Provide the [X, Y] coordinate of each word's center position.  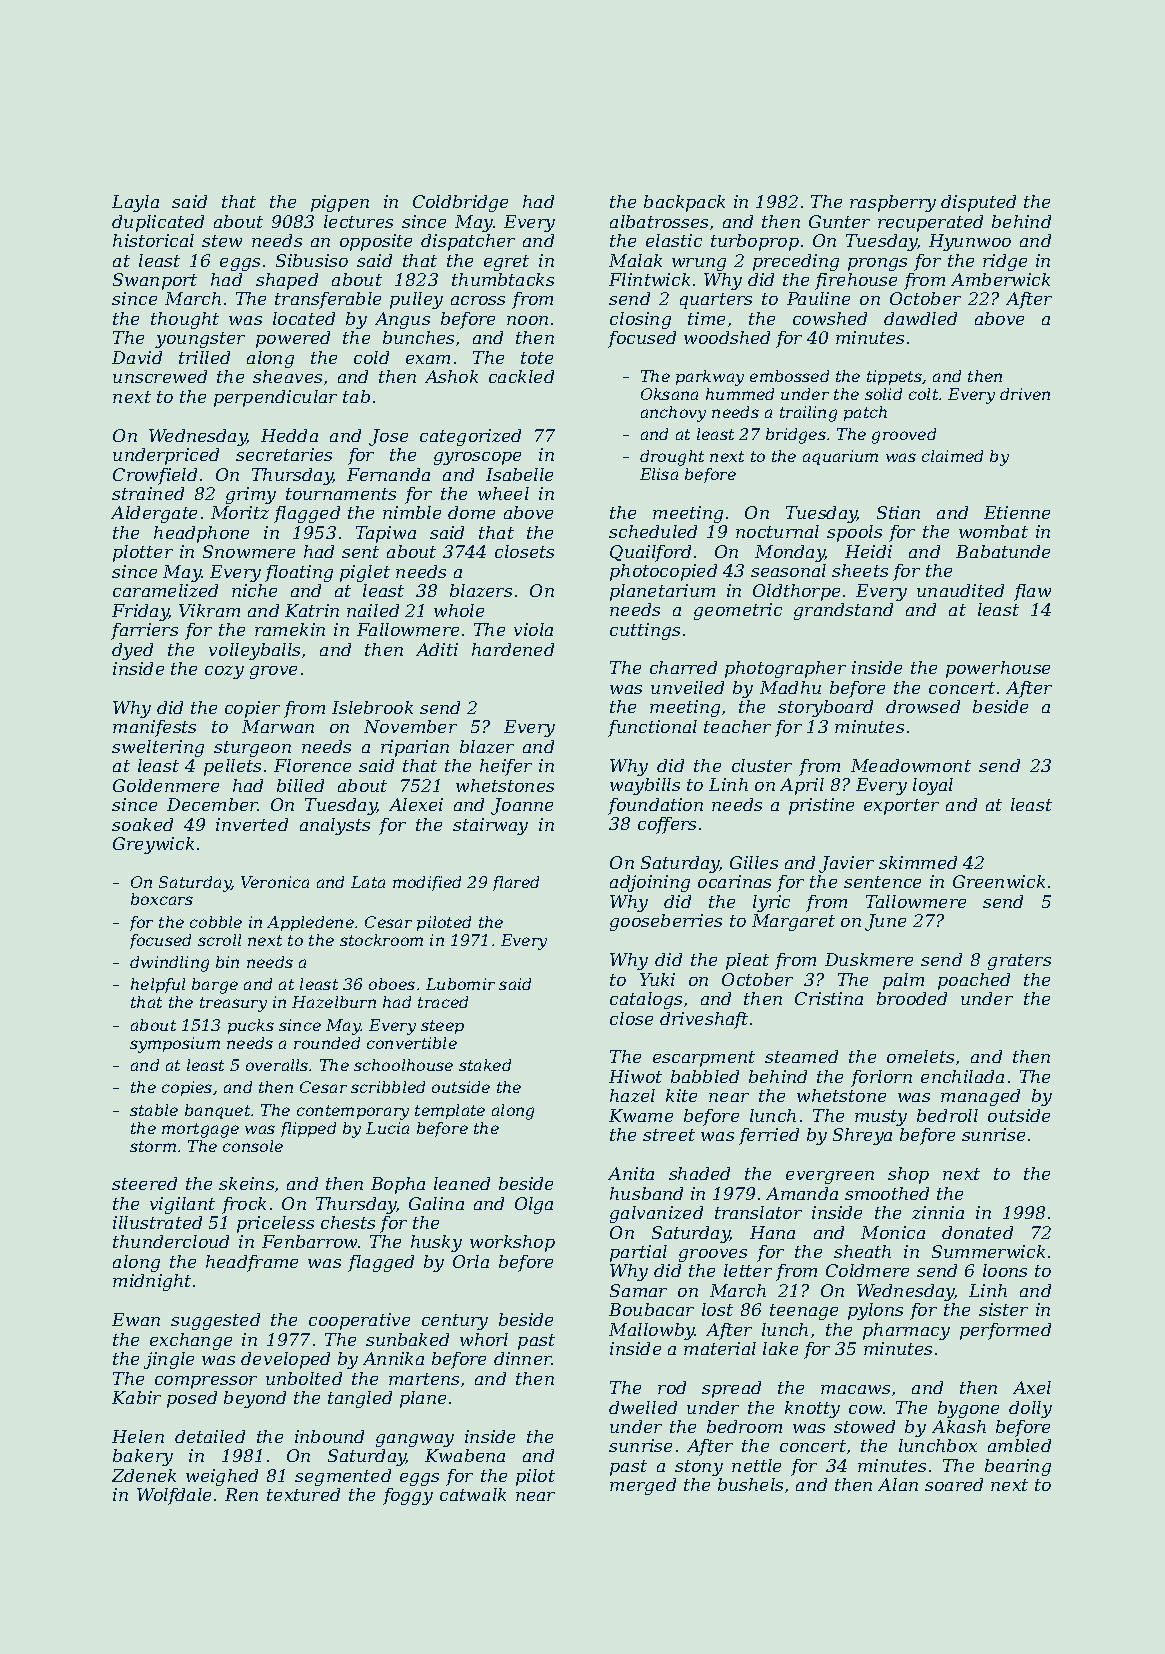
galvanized [656, 1214]
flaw [1032, 592]
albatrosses [659, 221]
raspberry [893, 203]
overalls [277, 1065]
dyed [132, 651]
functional [652, 728]
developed [285, 1360]
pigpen [340, 203]
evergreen [830, 1177]
